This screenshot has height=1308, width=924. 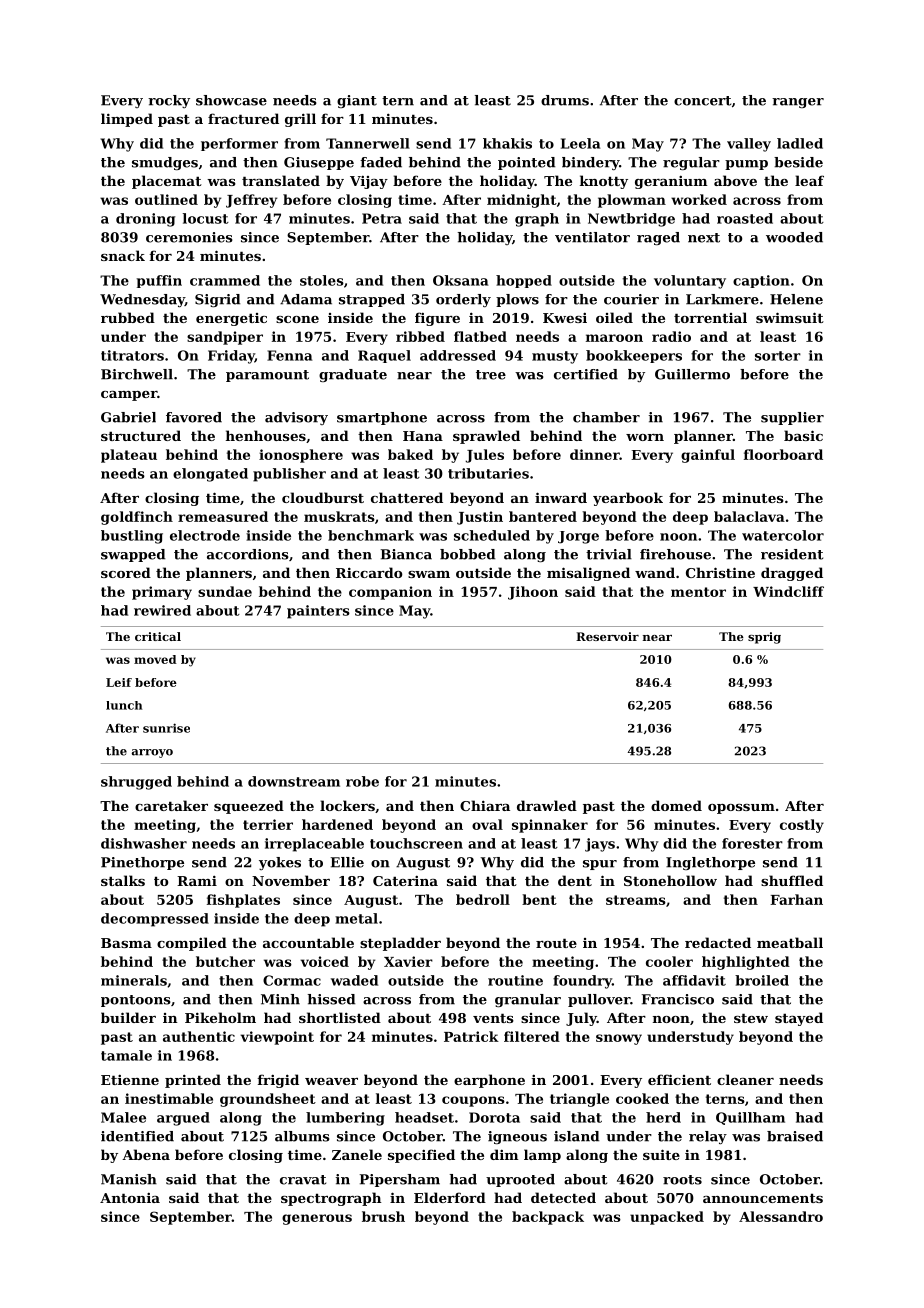 I want to click on suite, so click(x=661, y=1154).
